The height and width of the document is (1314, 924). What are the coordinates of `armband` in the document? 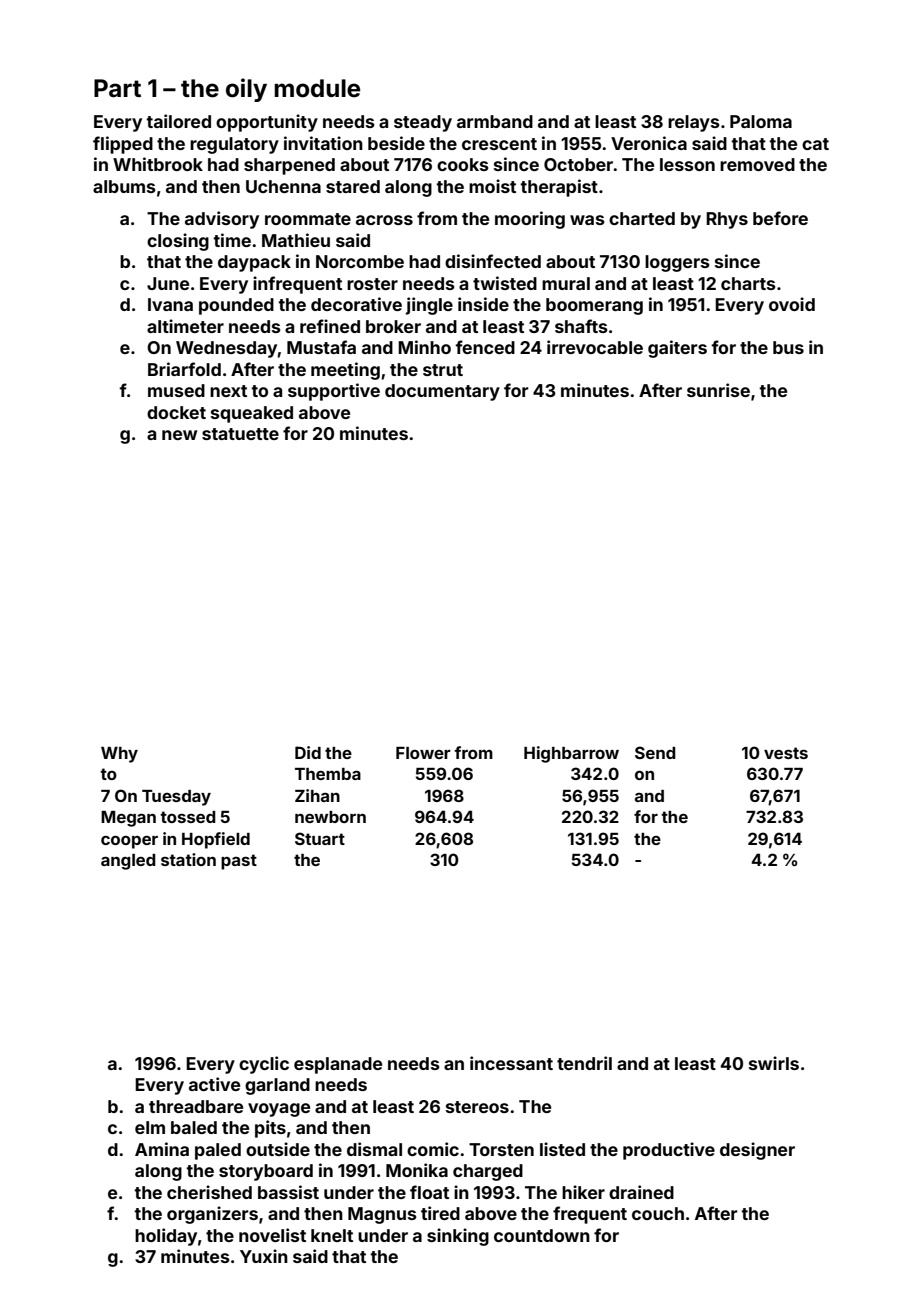 It's located at (495, 121).
